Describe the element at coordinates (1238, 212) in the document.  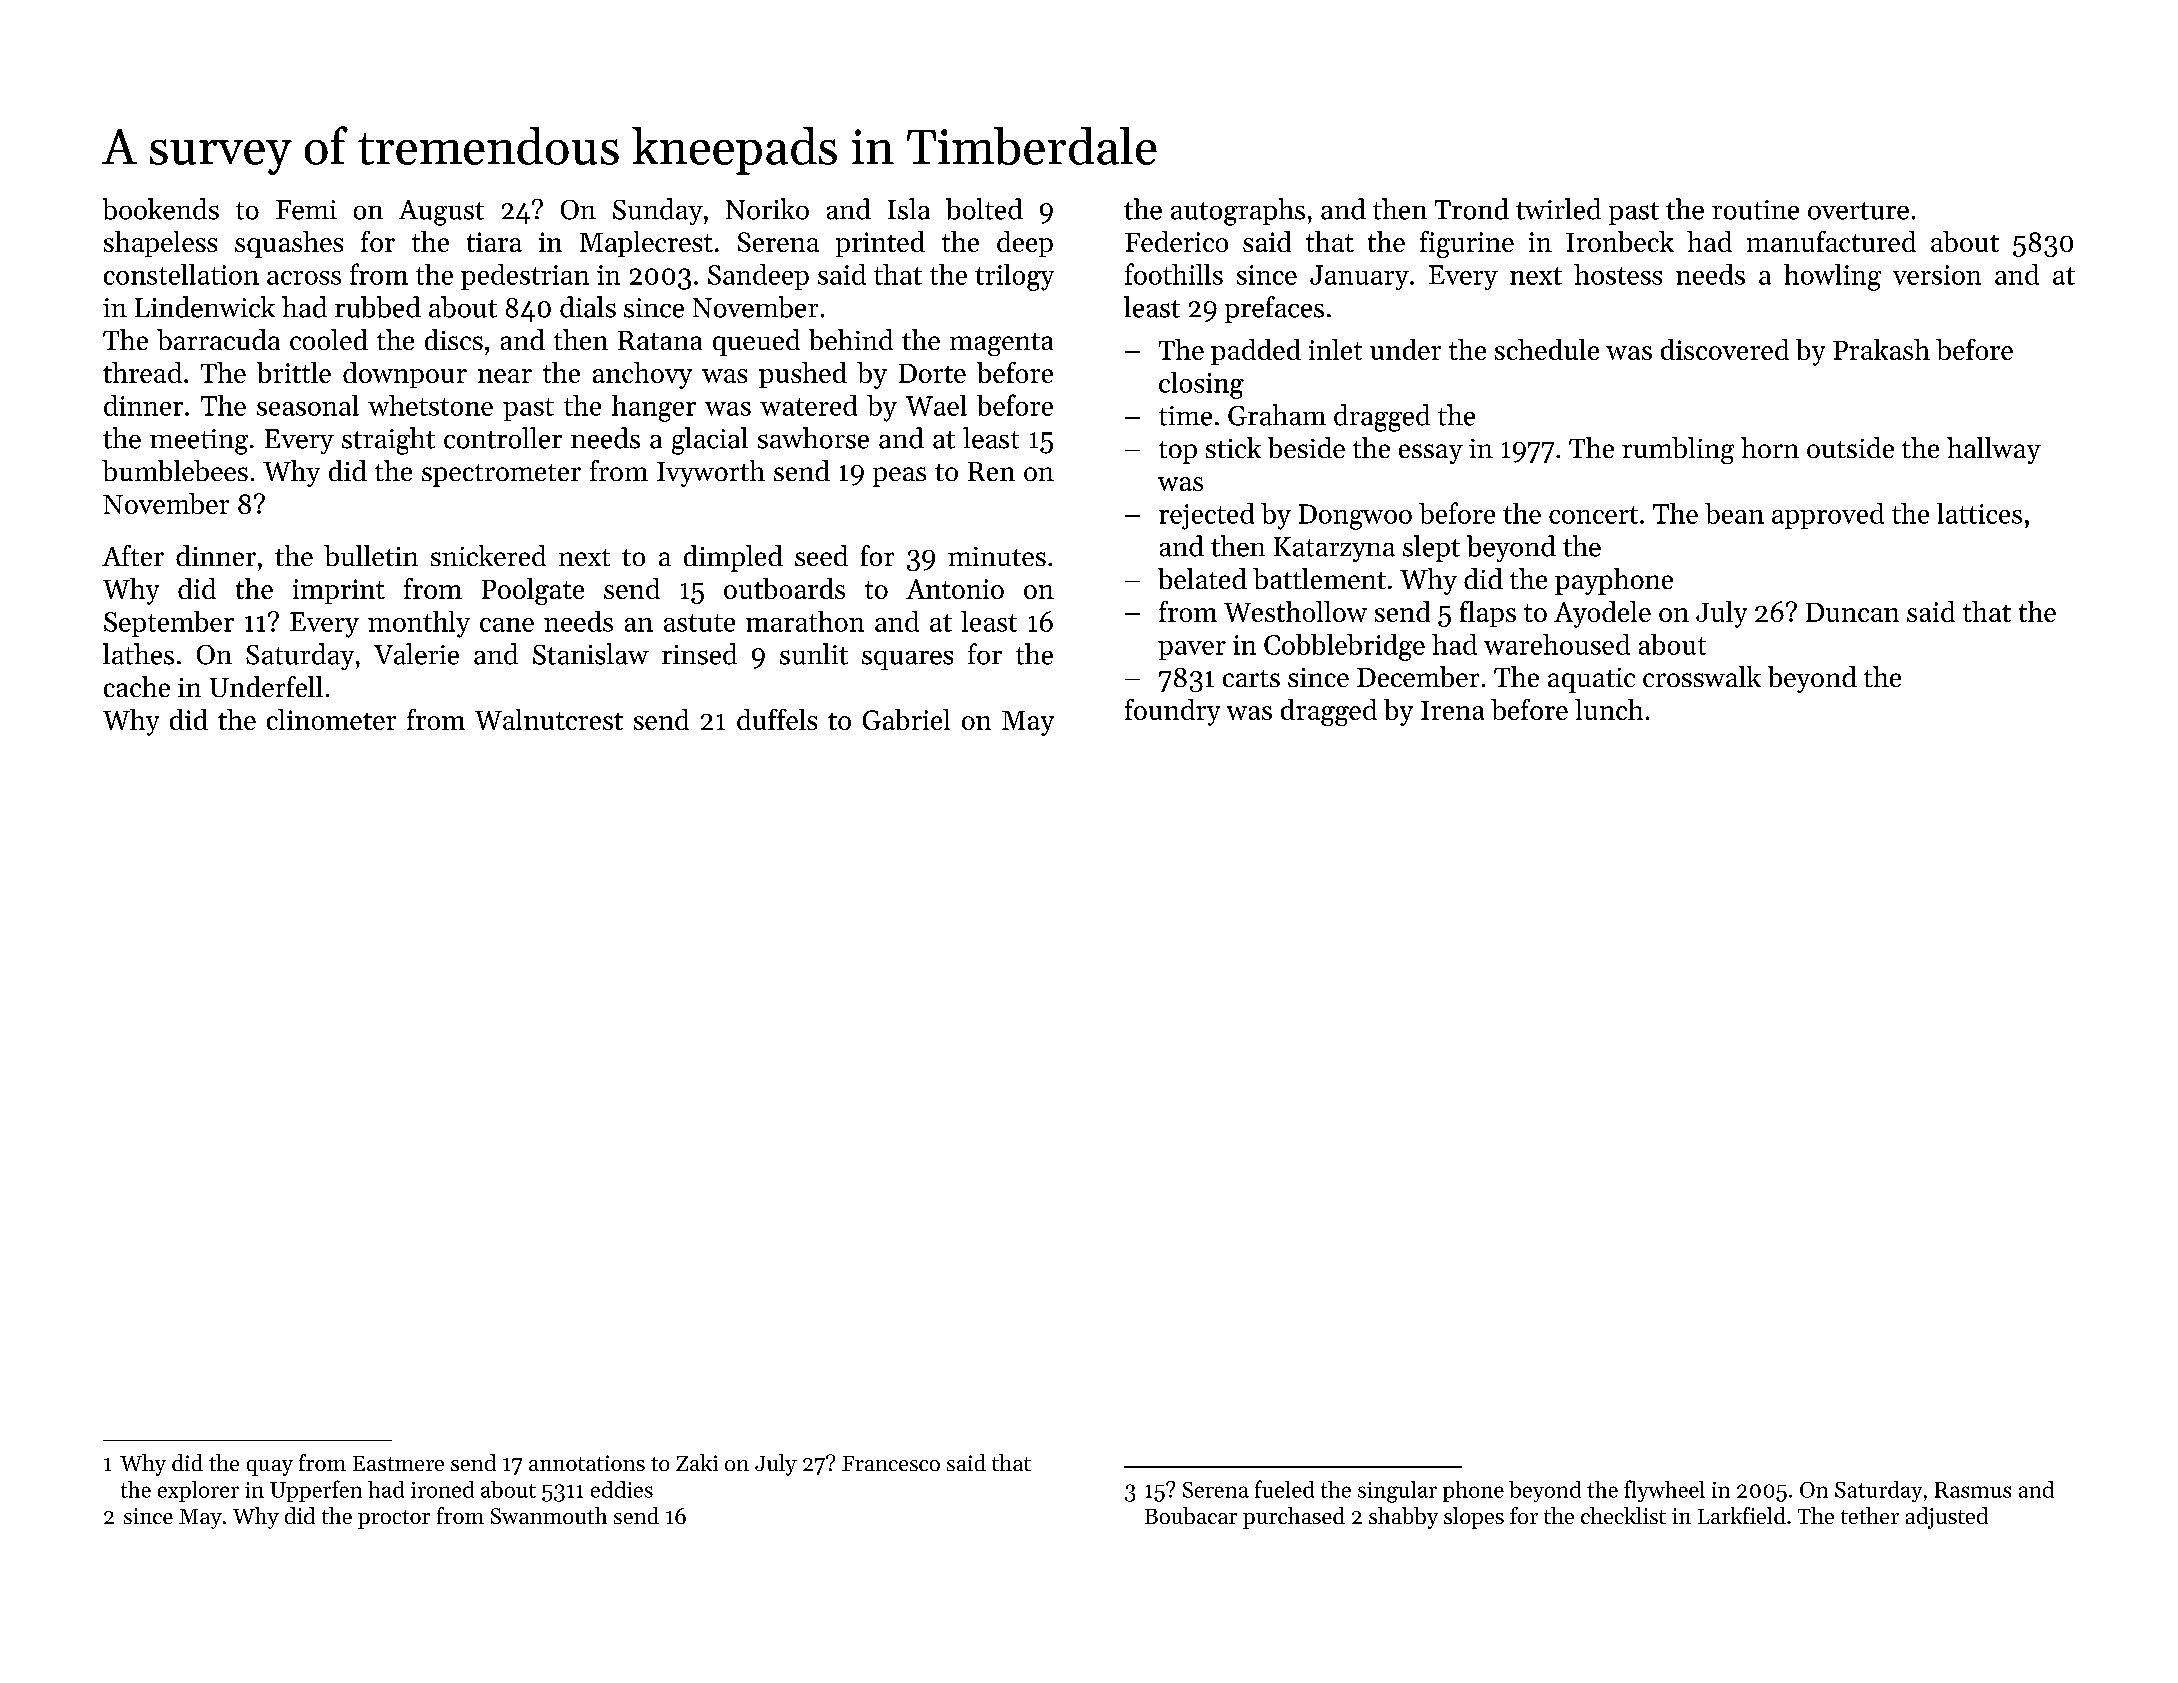
I see `autographs` at that location.
